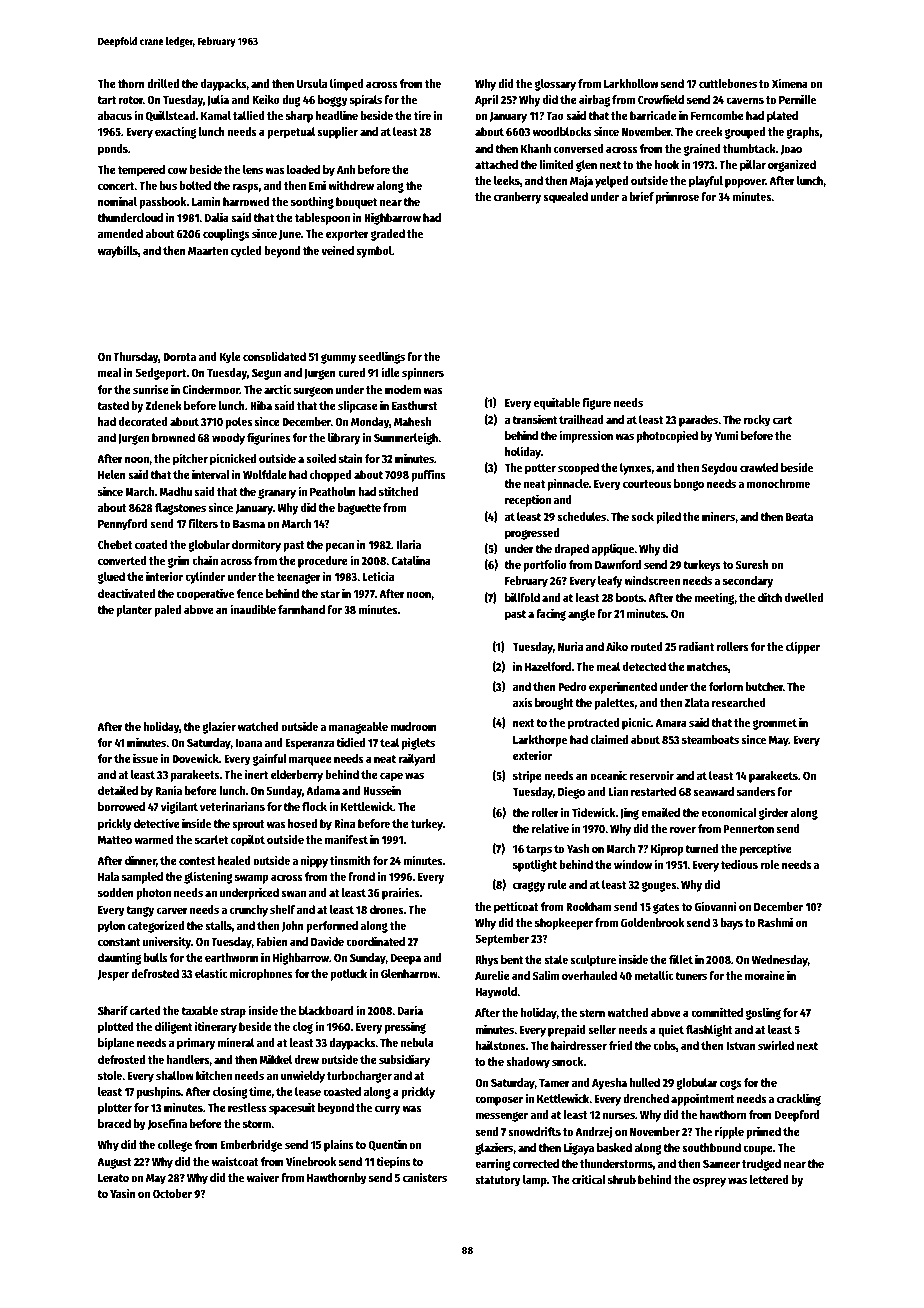 The width and height of the screenshot is (924, 1308). What do you see at coordinates (175, 1146) in the screenshot?
I see `college` at bounding box center [175, 1146].
